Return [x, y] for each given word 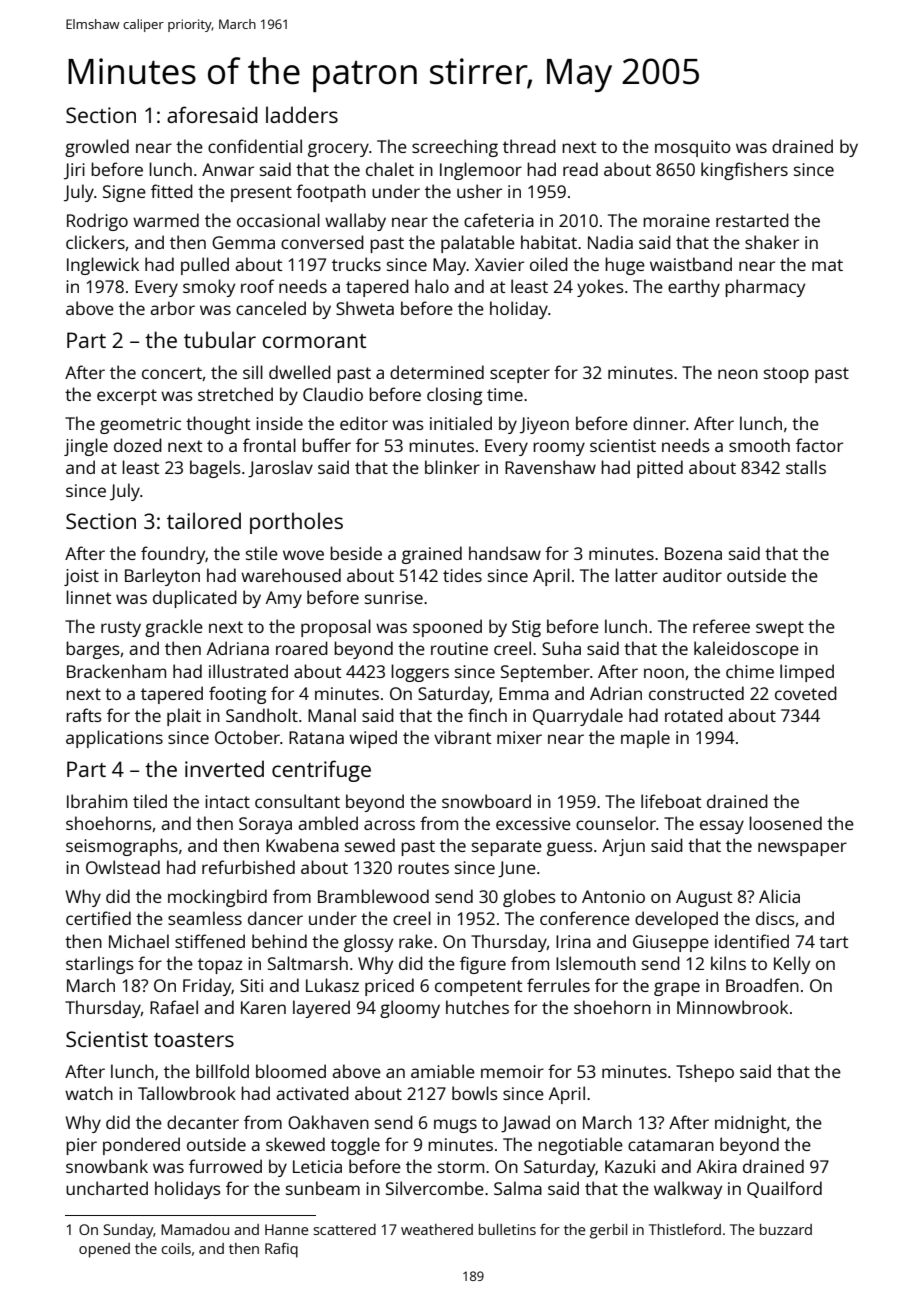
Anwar [228, 169]
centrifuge [321, 771]
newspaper [802, 849]
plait [184, 717]
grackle [174, 628]
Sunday [129, 1231]
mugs [455, 1126]
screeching [455, 148]
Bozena [693, 553]
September [545, 673]
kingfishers [744, 171]
